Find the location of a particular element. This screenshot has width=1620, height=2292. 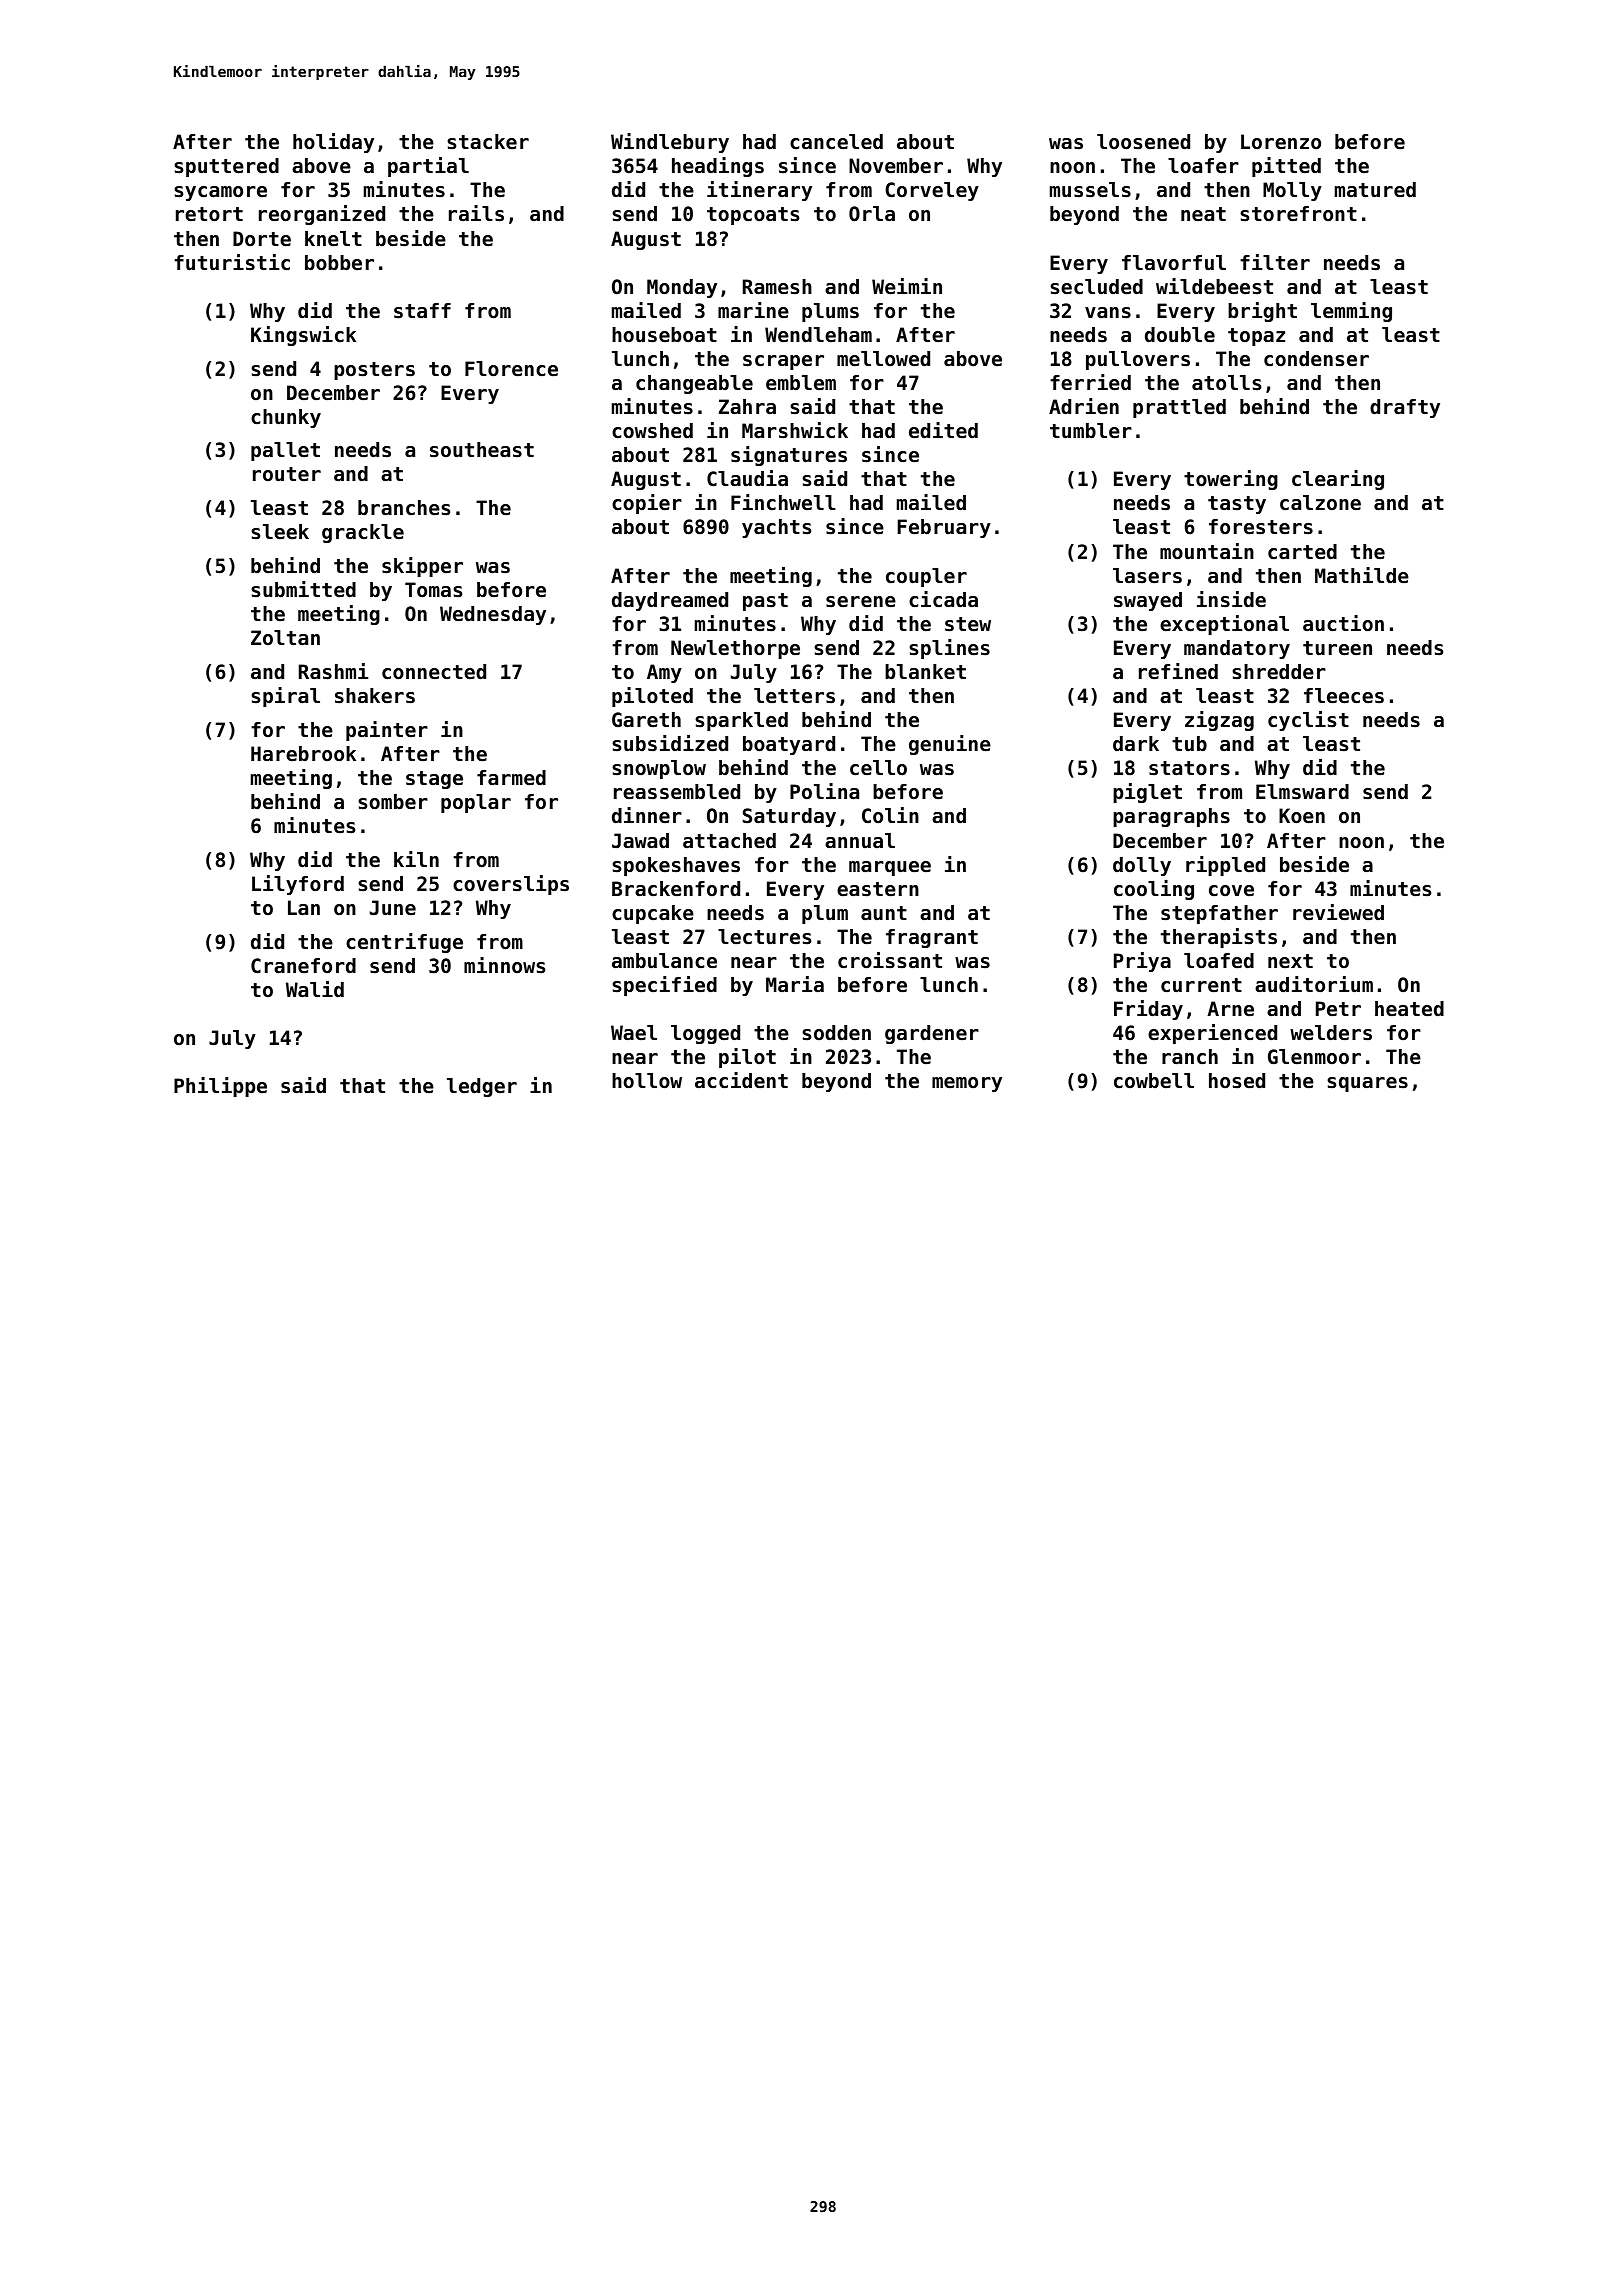

Elmsward is located at coordinates (1302, 792).
